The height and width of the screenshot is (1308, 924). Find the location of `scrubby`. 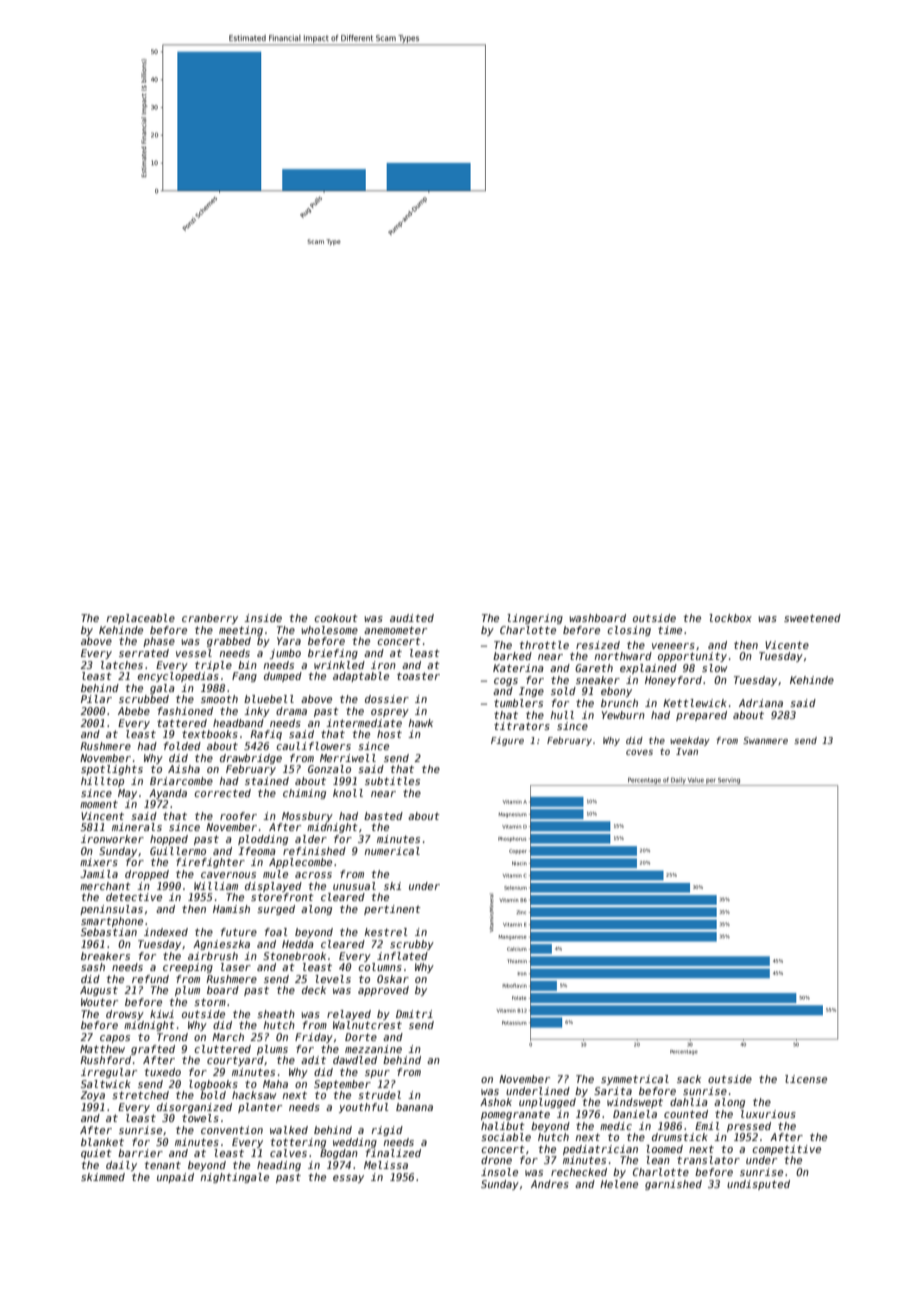

scrubby is located at coordinates (412, 945).
